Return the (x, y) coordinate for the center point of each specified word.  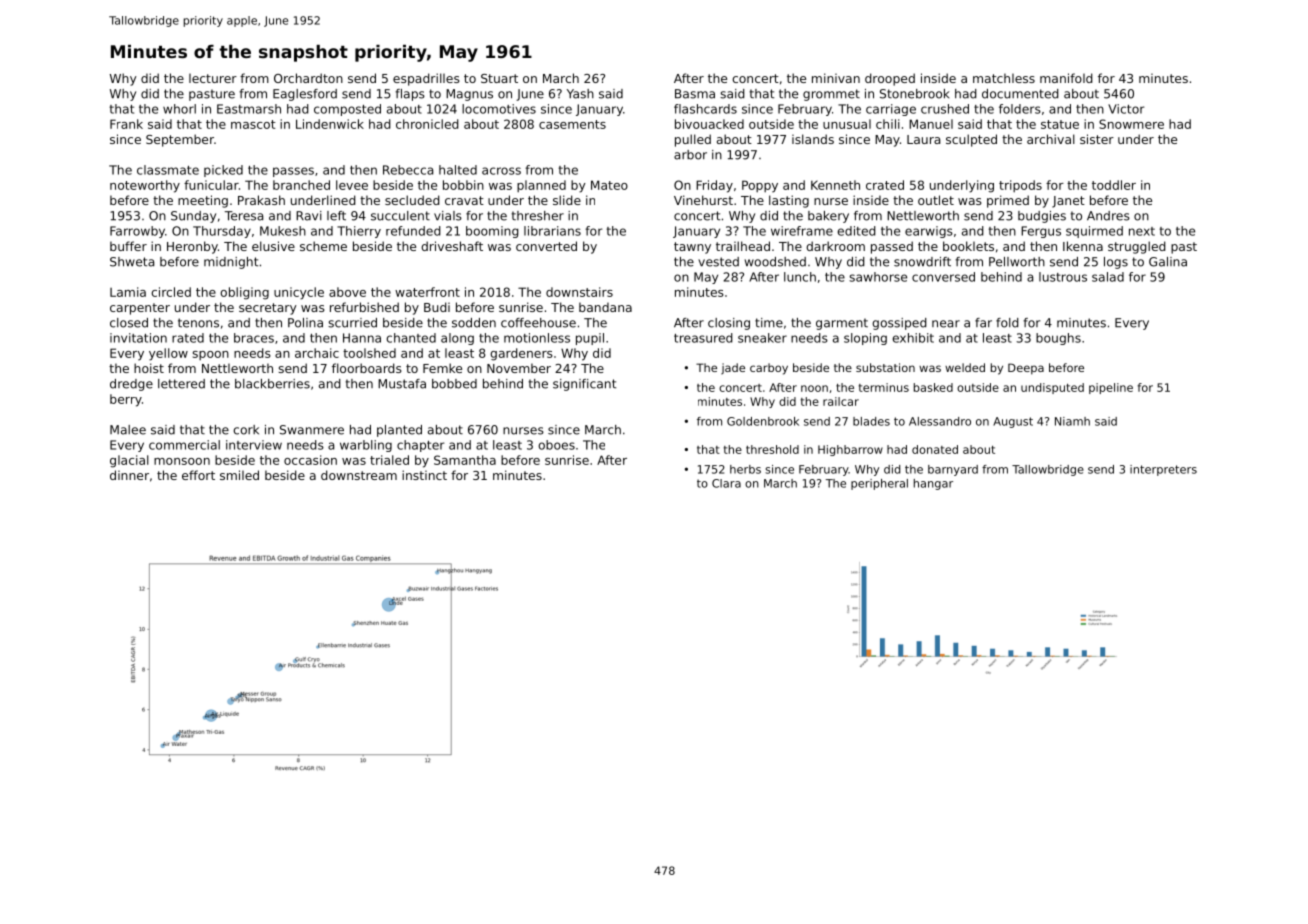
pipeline (1111, 388)
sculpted (971, 140)
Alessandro (940, 421)
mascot (253, 124)
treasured (703, 338)
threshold (772, 449)
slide (567, 200)
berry (126, 400)
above (347, 292)
